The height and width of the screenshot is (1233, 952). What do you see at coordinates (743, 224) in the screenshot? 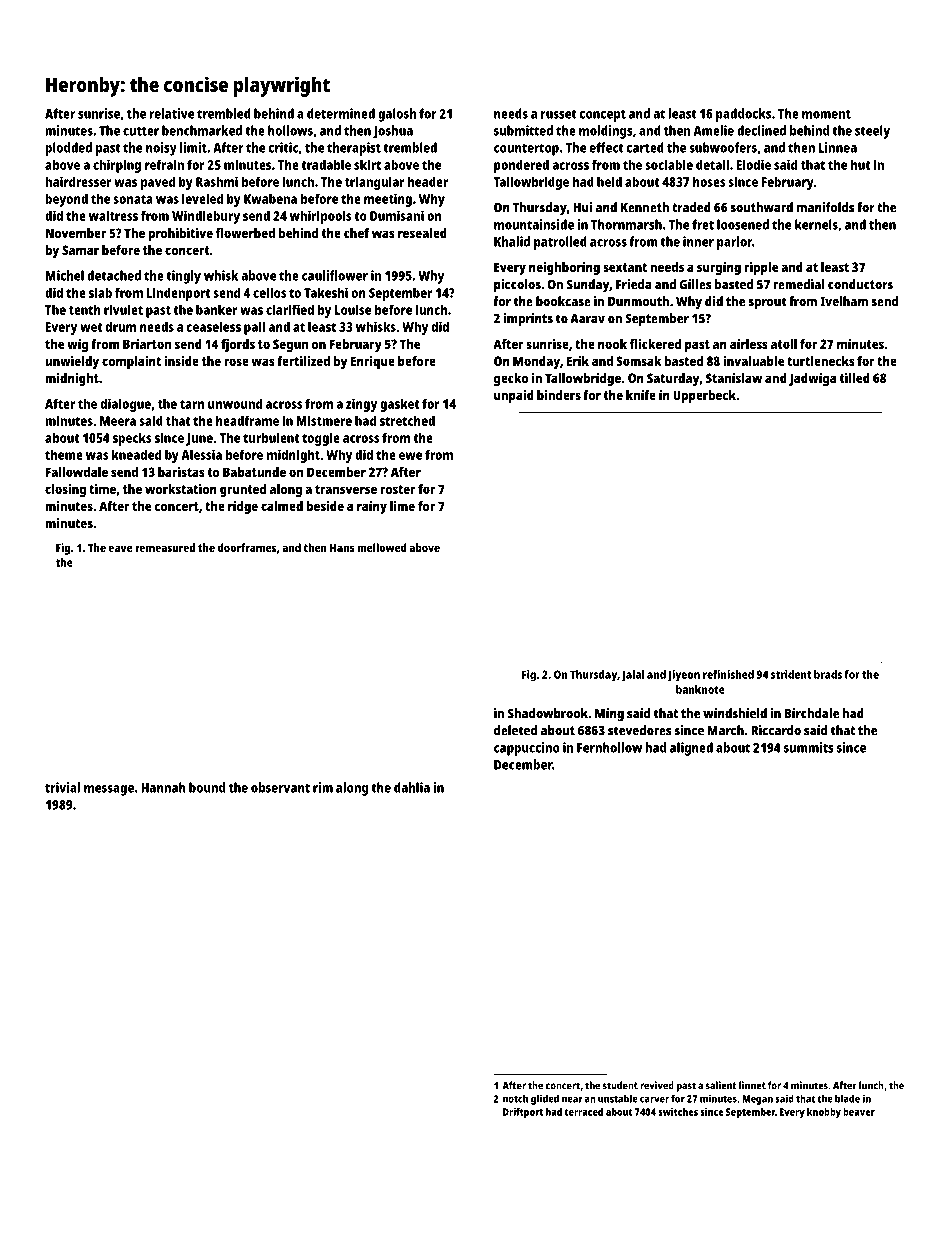
I see `loosened` at bounding box center [743, 224].
